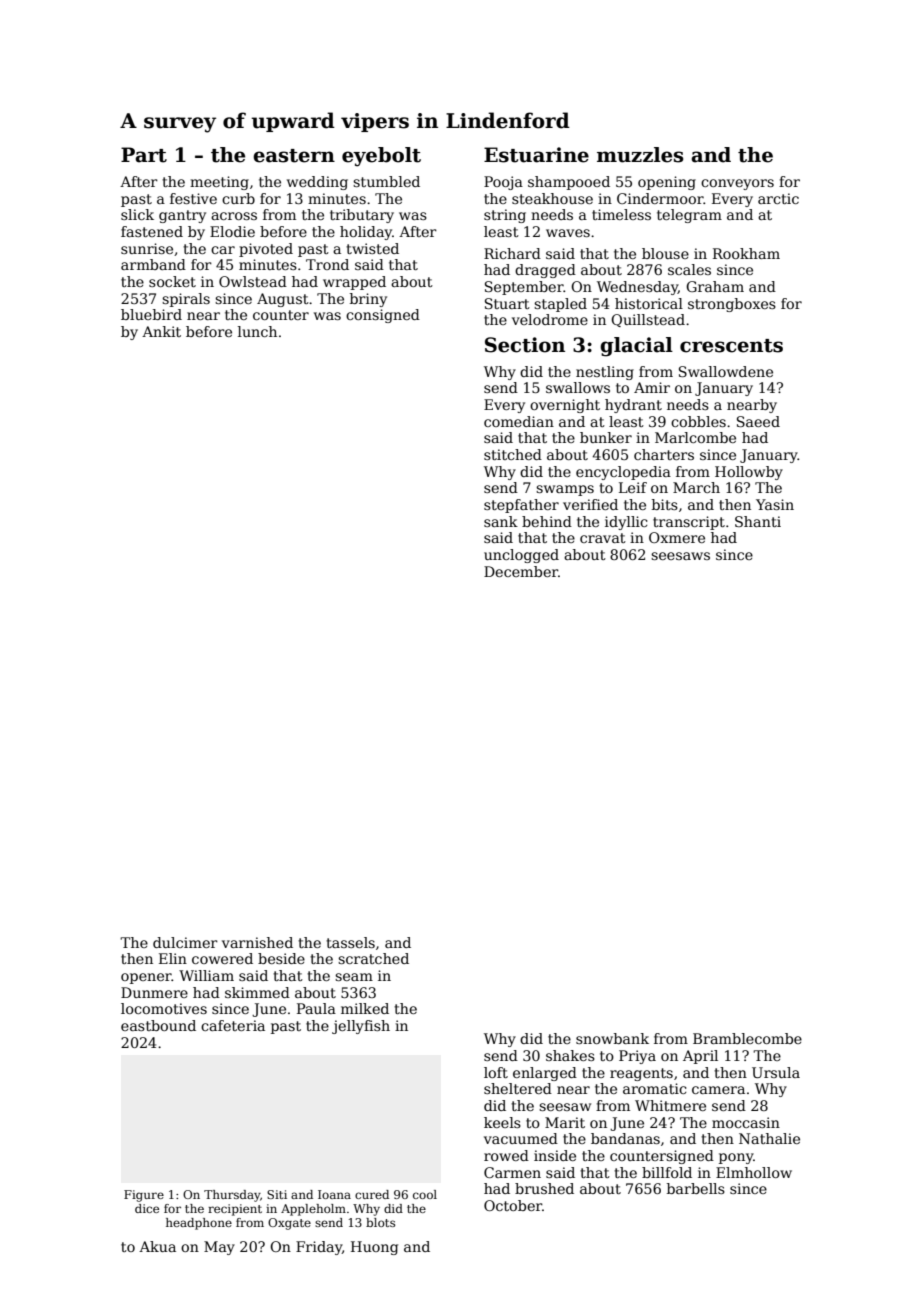 This image has width=924, height=1308. Describe the element at coordinates (319, 1248) in the image. I see `Friday` at that location.
